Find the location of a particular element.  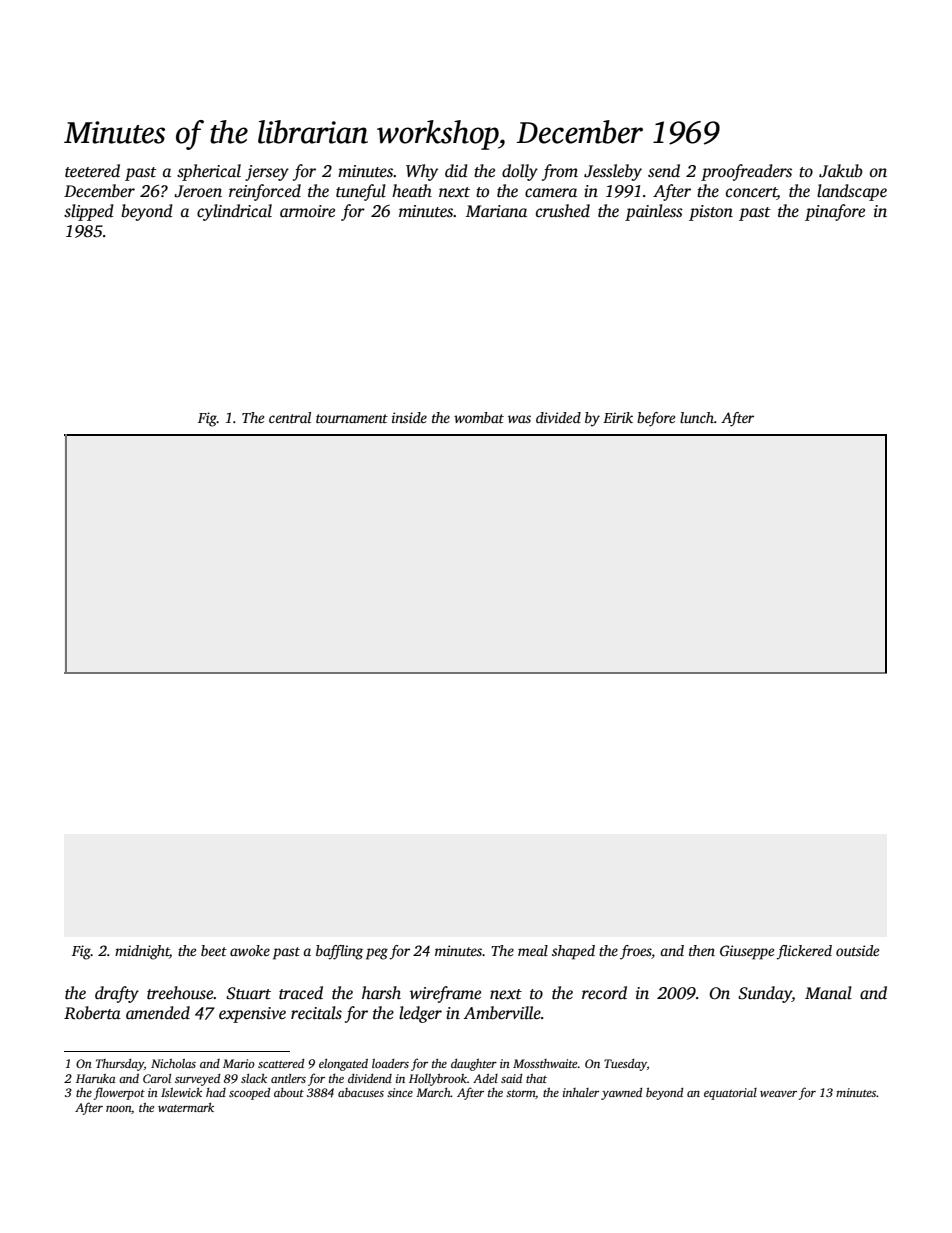

central is located at coordinates (290, 417).
